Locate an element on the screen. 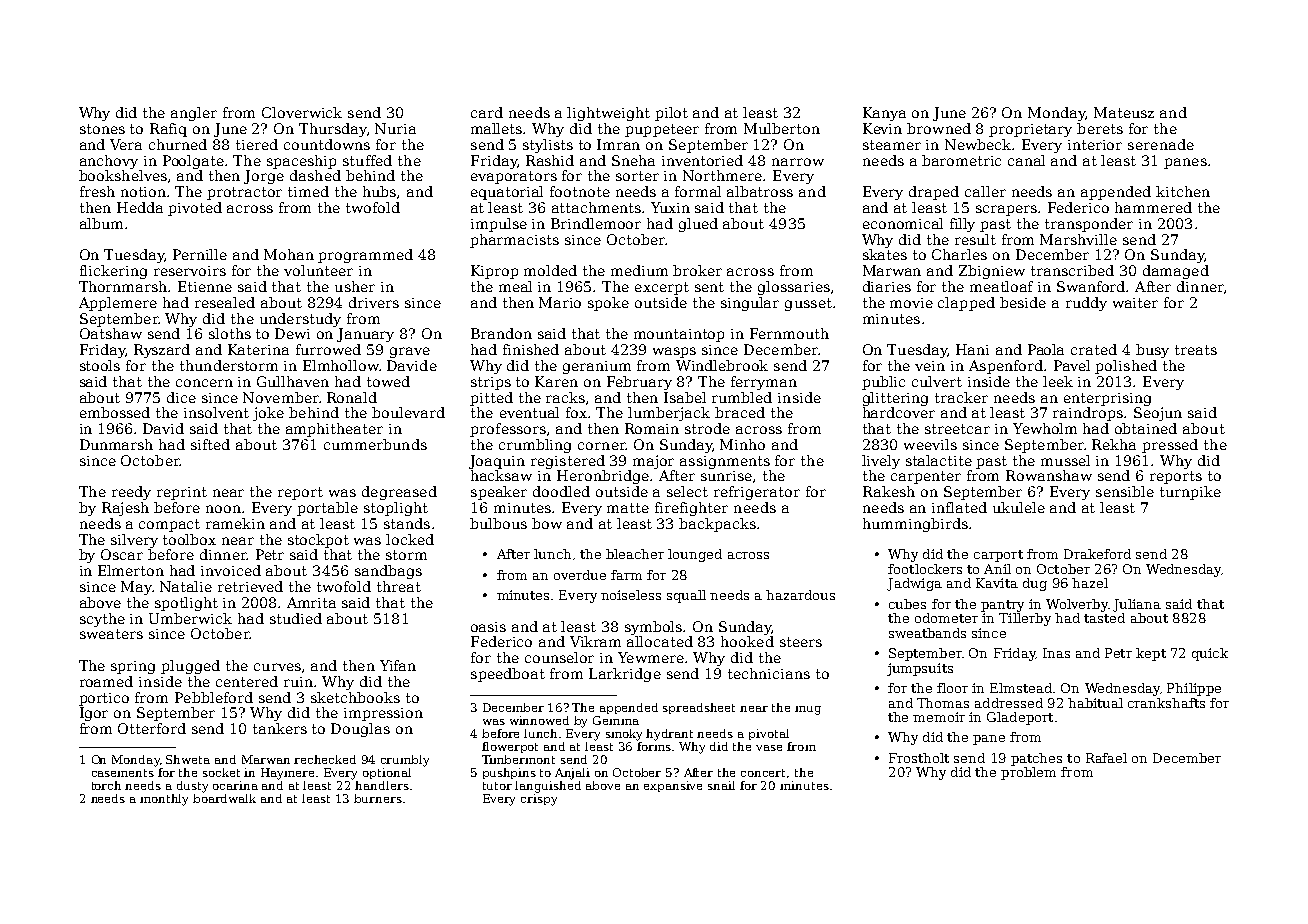 This screenshot has height=924, width=1308. lounged is located at coordinates (695, 555).
